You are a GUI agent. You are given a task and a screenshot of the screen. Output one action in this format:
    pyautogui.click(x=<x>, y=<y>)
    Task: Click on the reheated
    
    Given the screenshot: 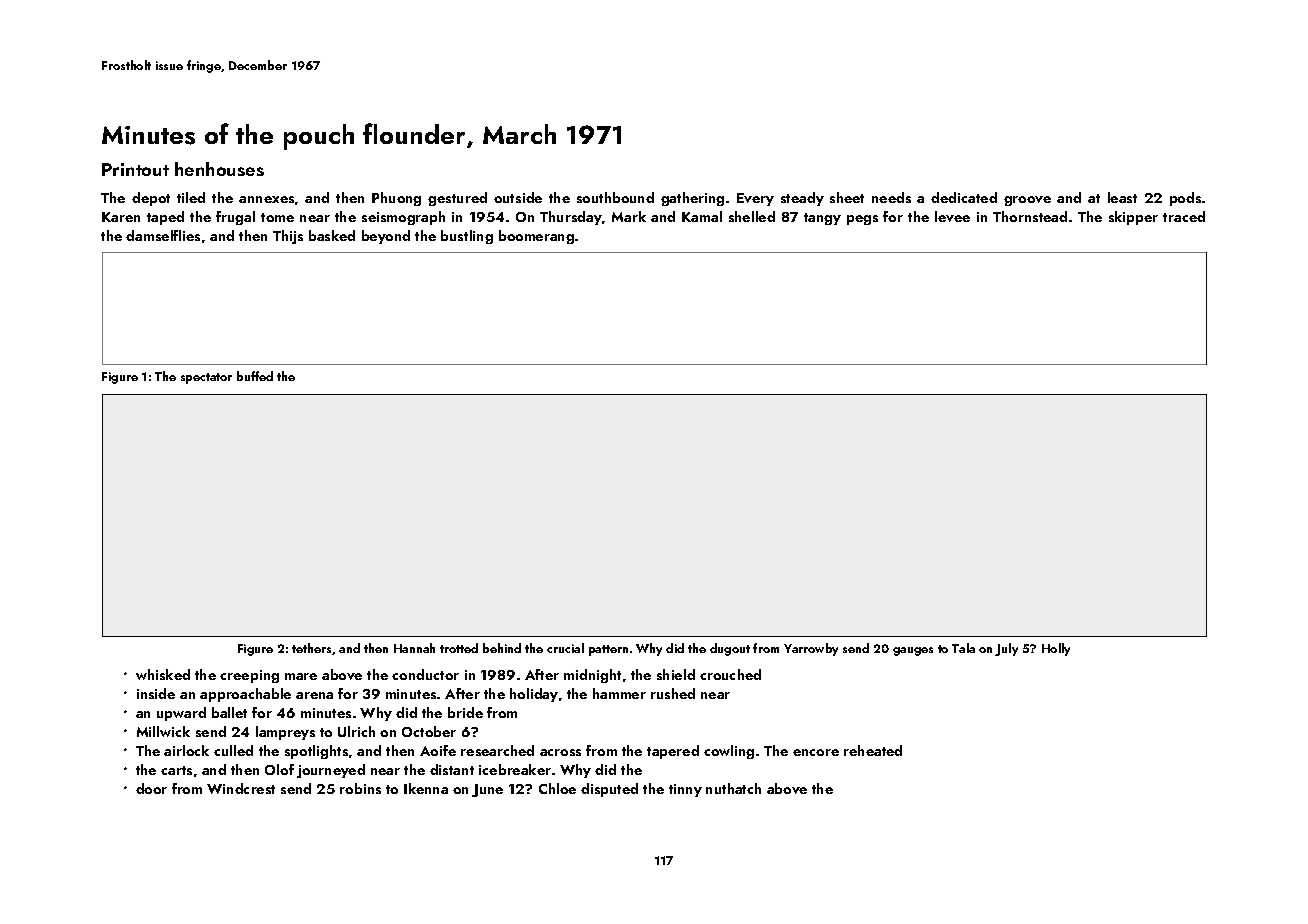 What is the action you would take?
    pyautogui.click(x=873, y=750)
